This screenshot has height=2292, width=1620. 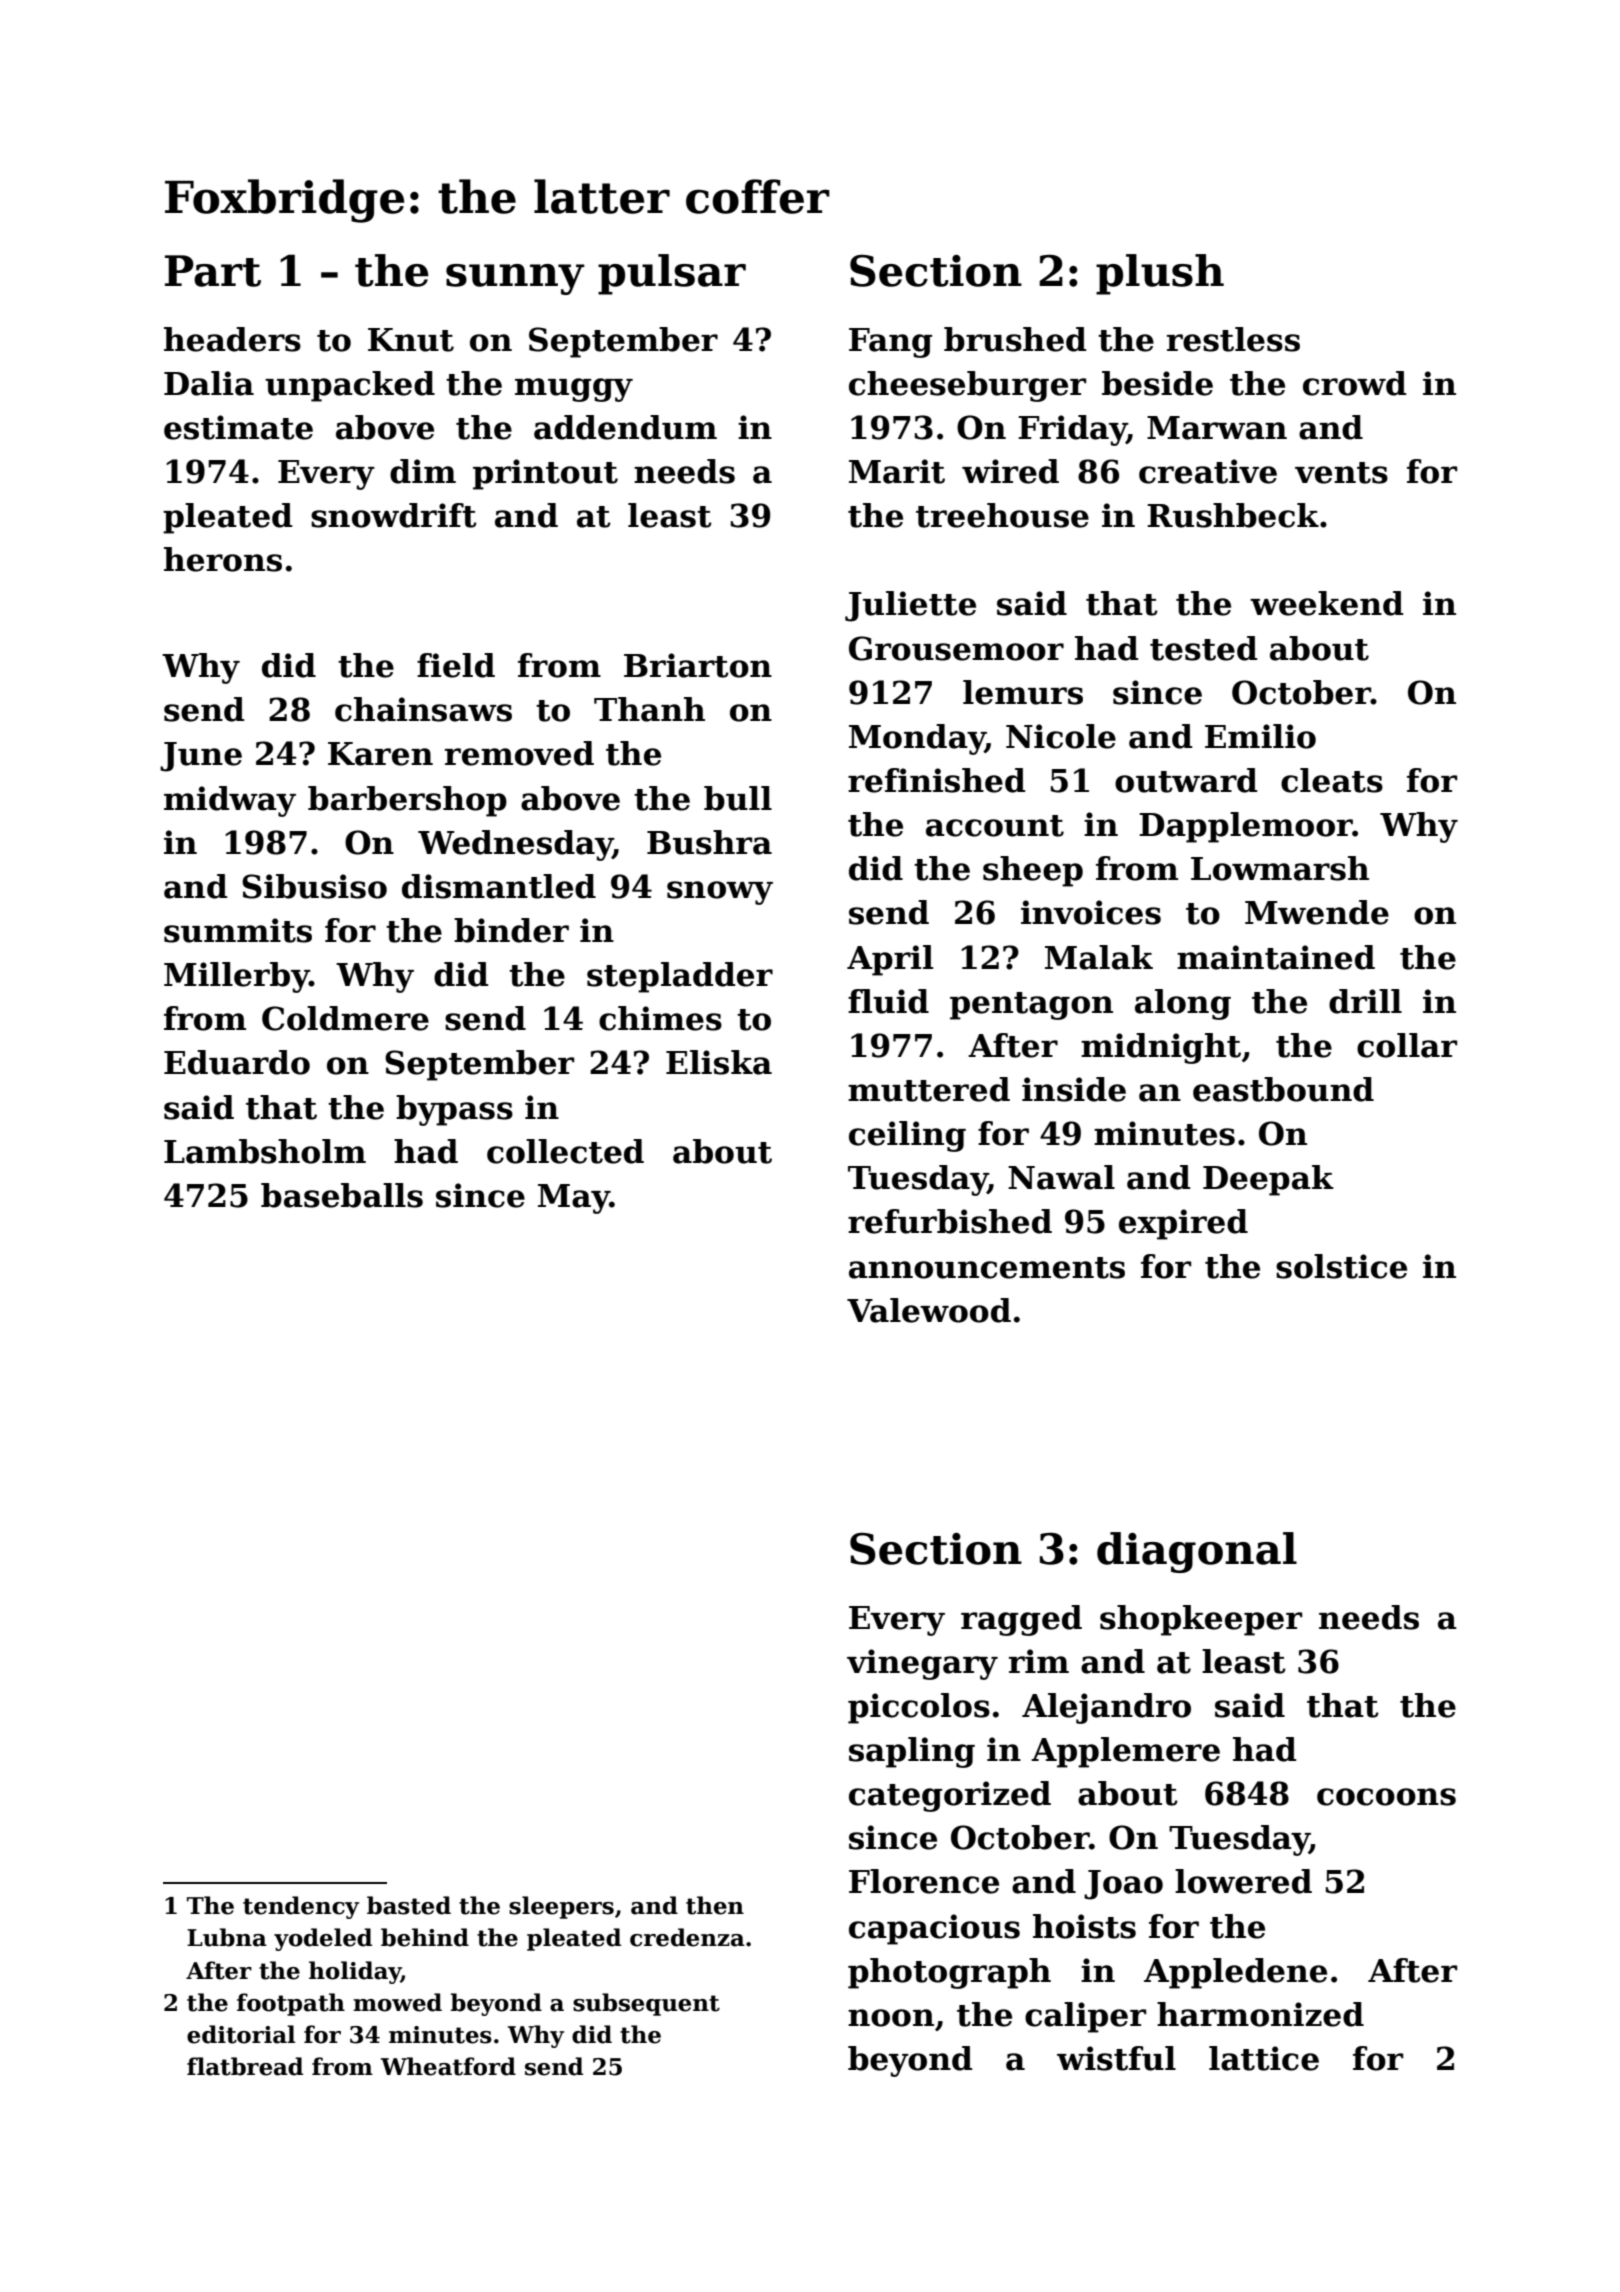 I want to click on crowd, so click(x=1355, y=383).
